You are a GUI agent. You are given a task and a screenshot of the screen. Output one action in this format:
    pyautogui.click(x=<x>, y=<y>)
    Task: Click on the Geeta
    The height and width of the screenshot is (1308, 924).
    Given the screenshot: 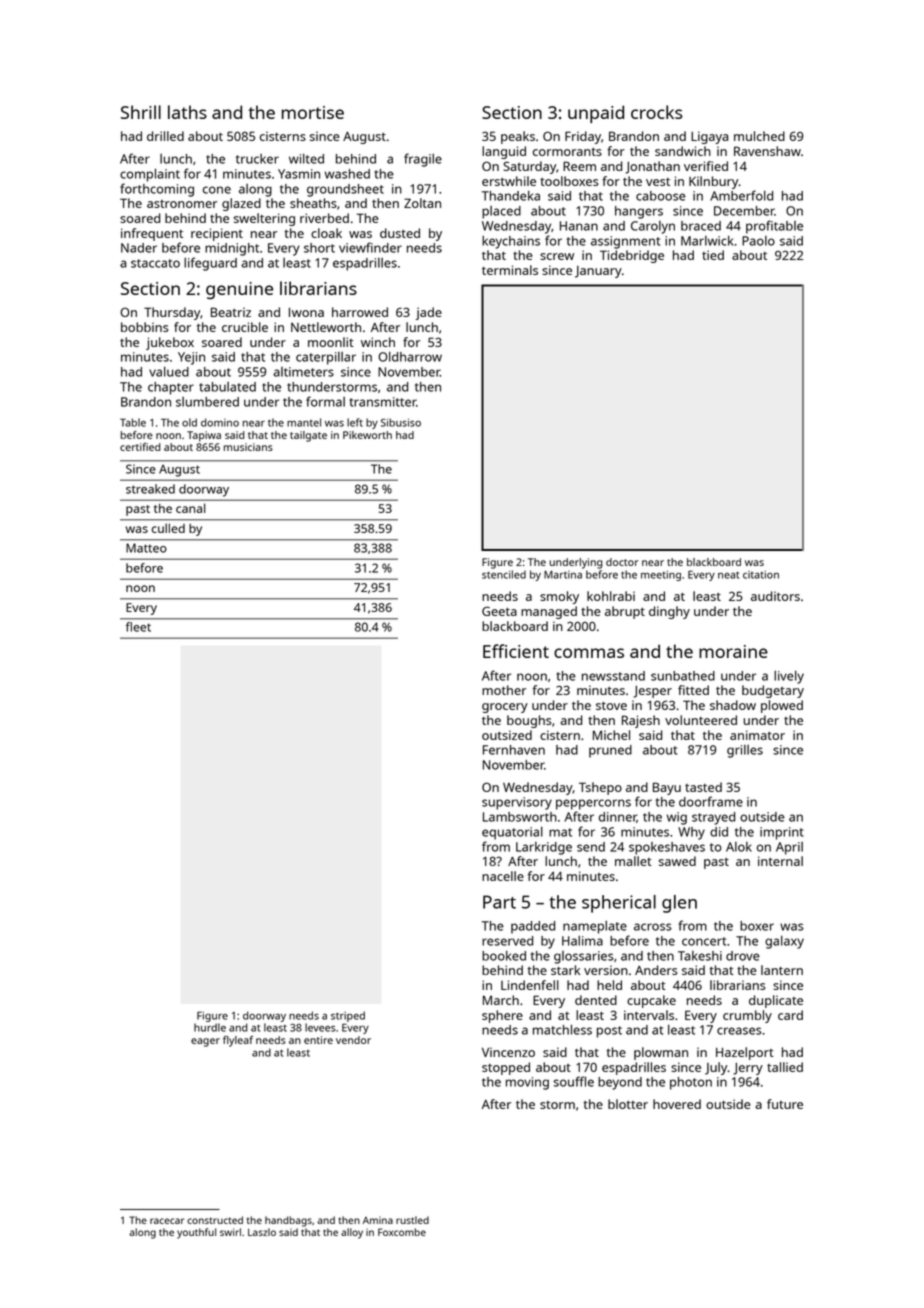 What is the action you would take?
    pyautogui.click(x=499, y=611)
